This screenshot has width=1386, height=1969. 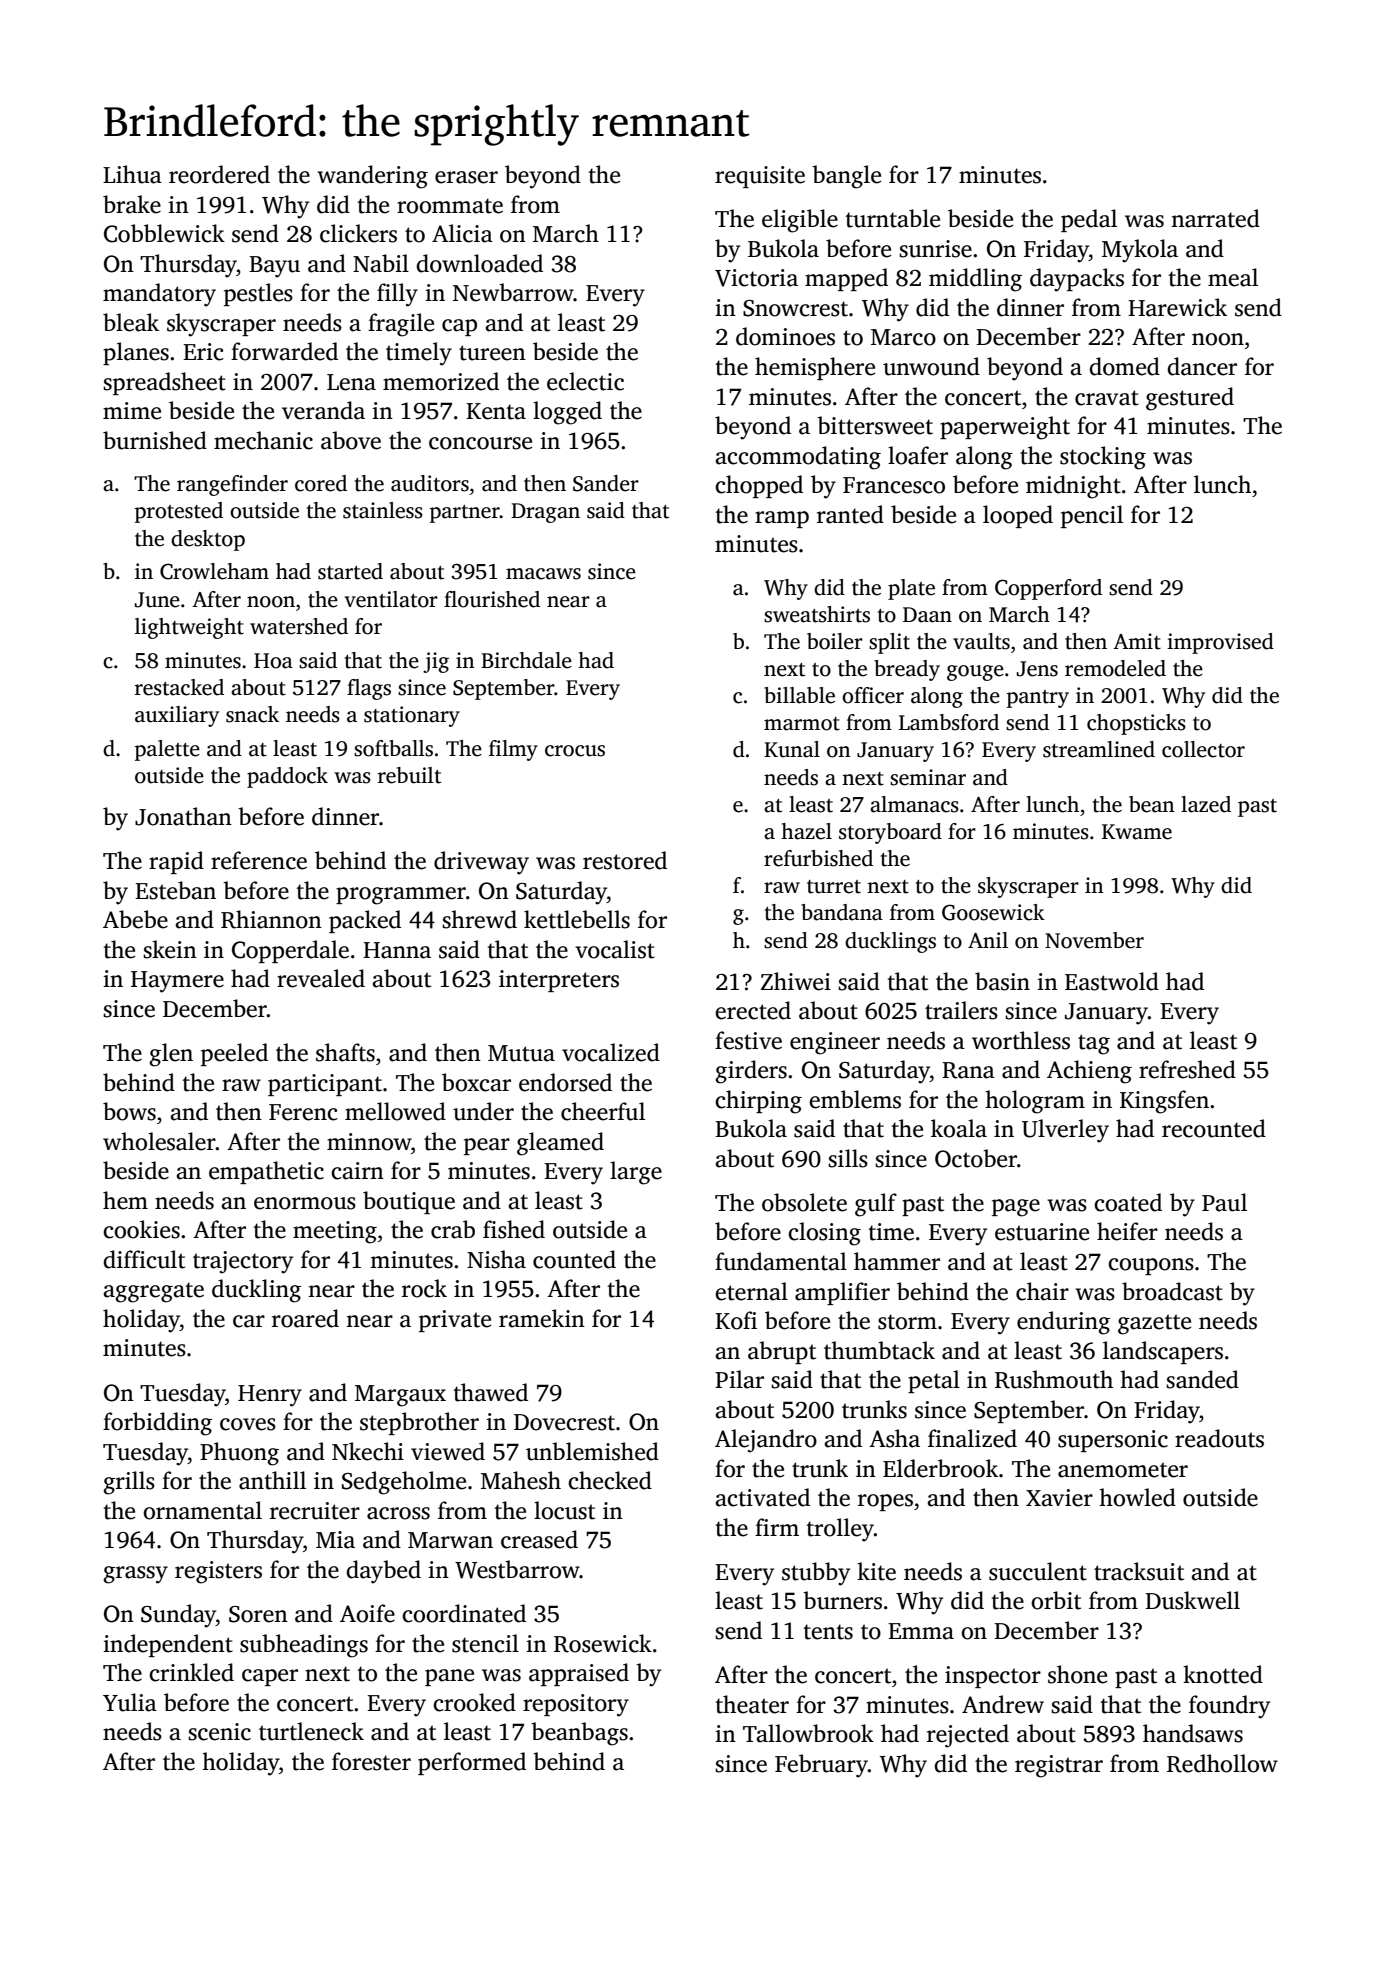 I want to click on February, so click(x=821, y=1766).
